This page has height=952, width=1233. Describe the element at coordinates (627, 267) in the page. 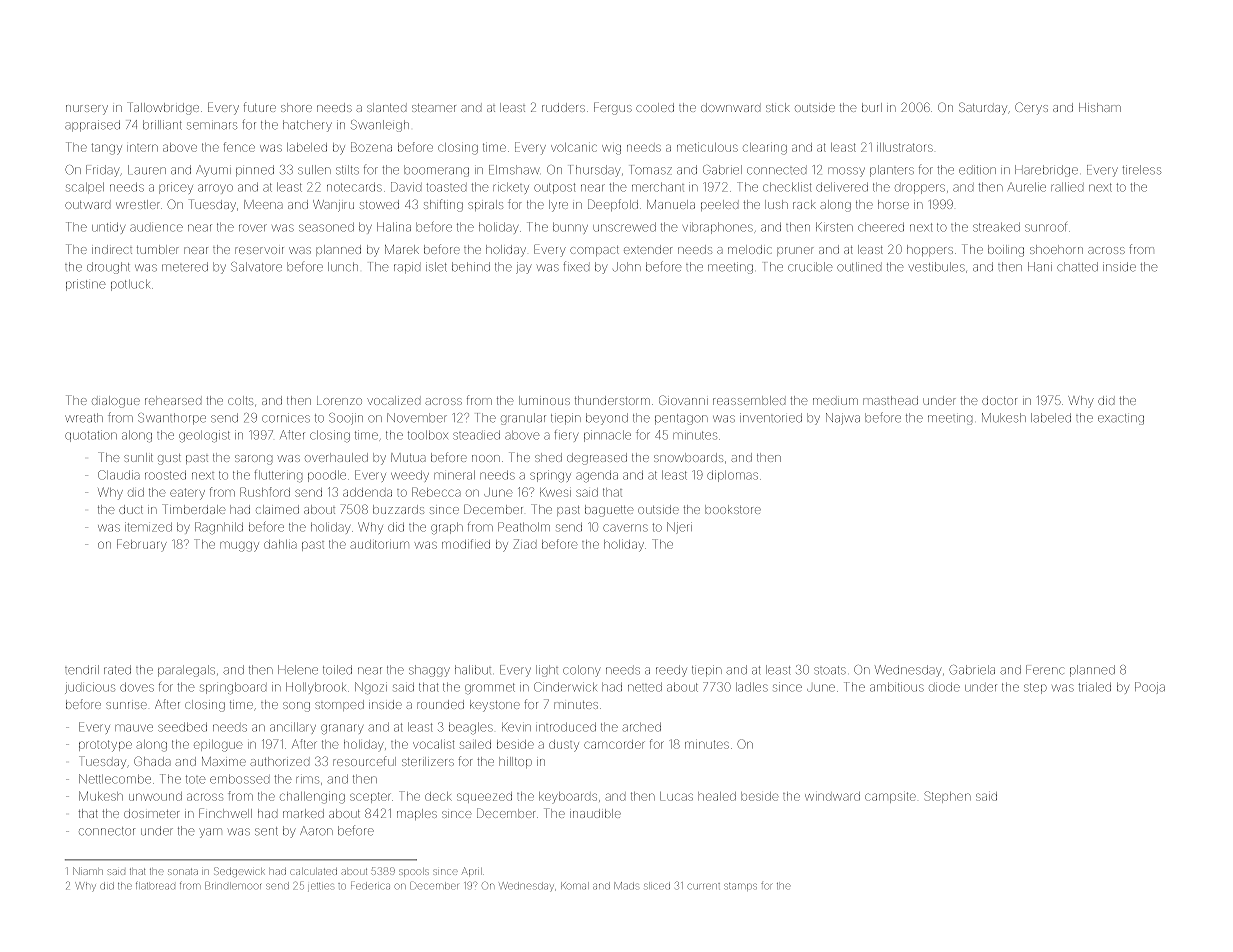

I see `John` at that location.
